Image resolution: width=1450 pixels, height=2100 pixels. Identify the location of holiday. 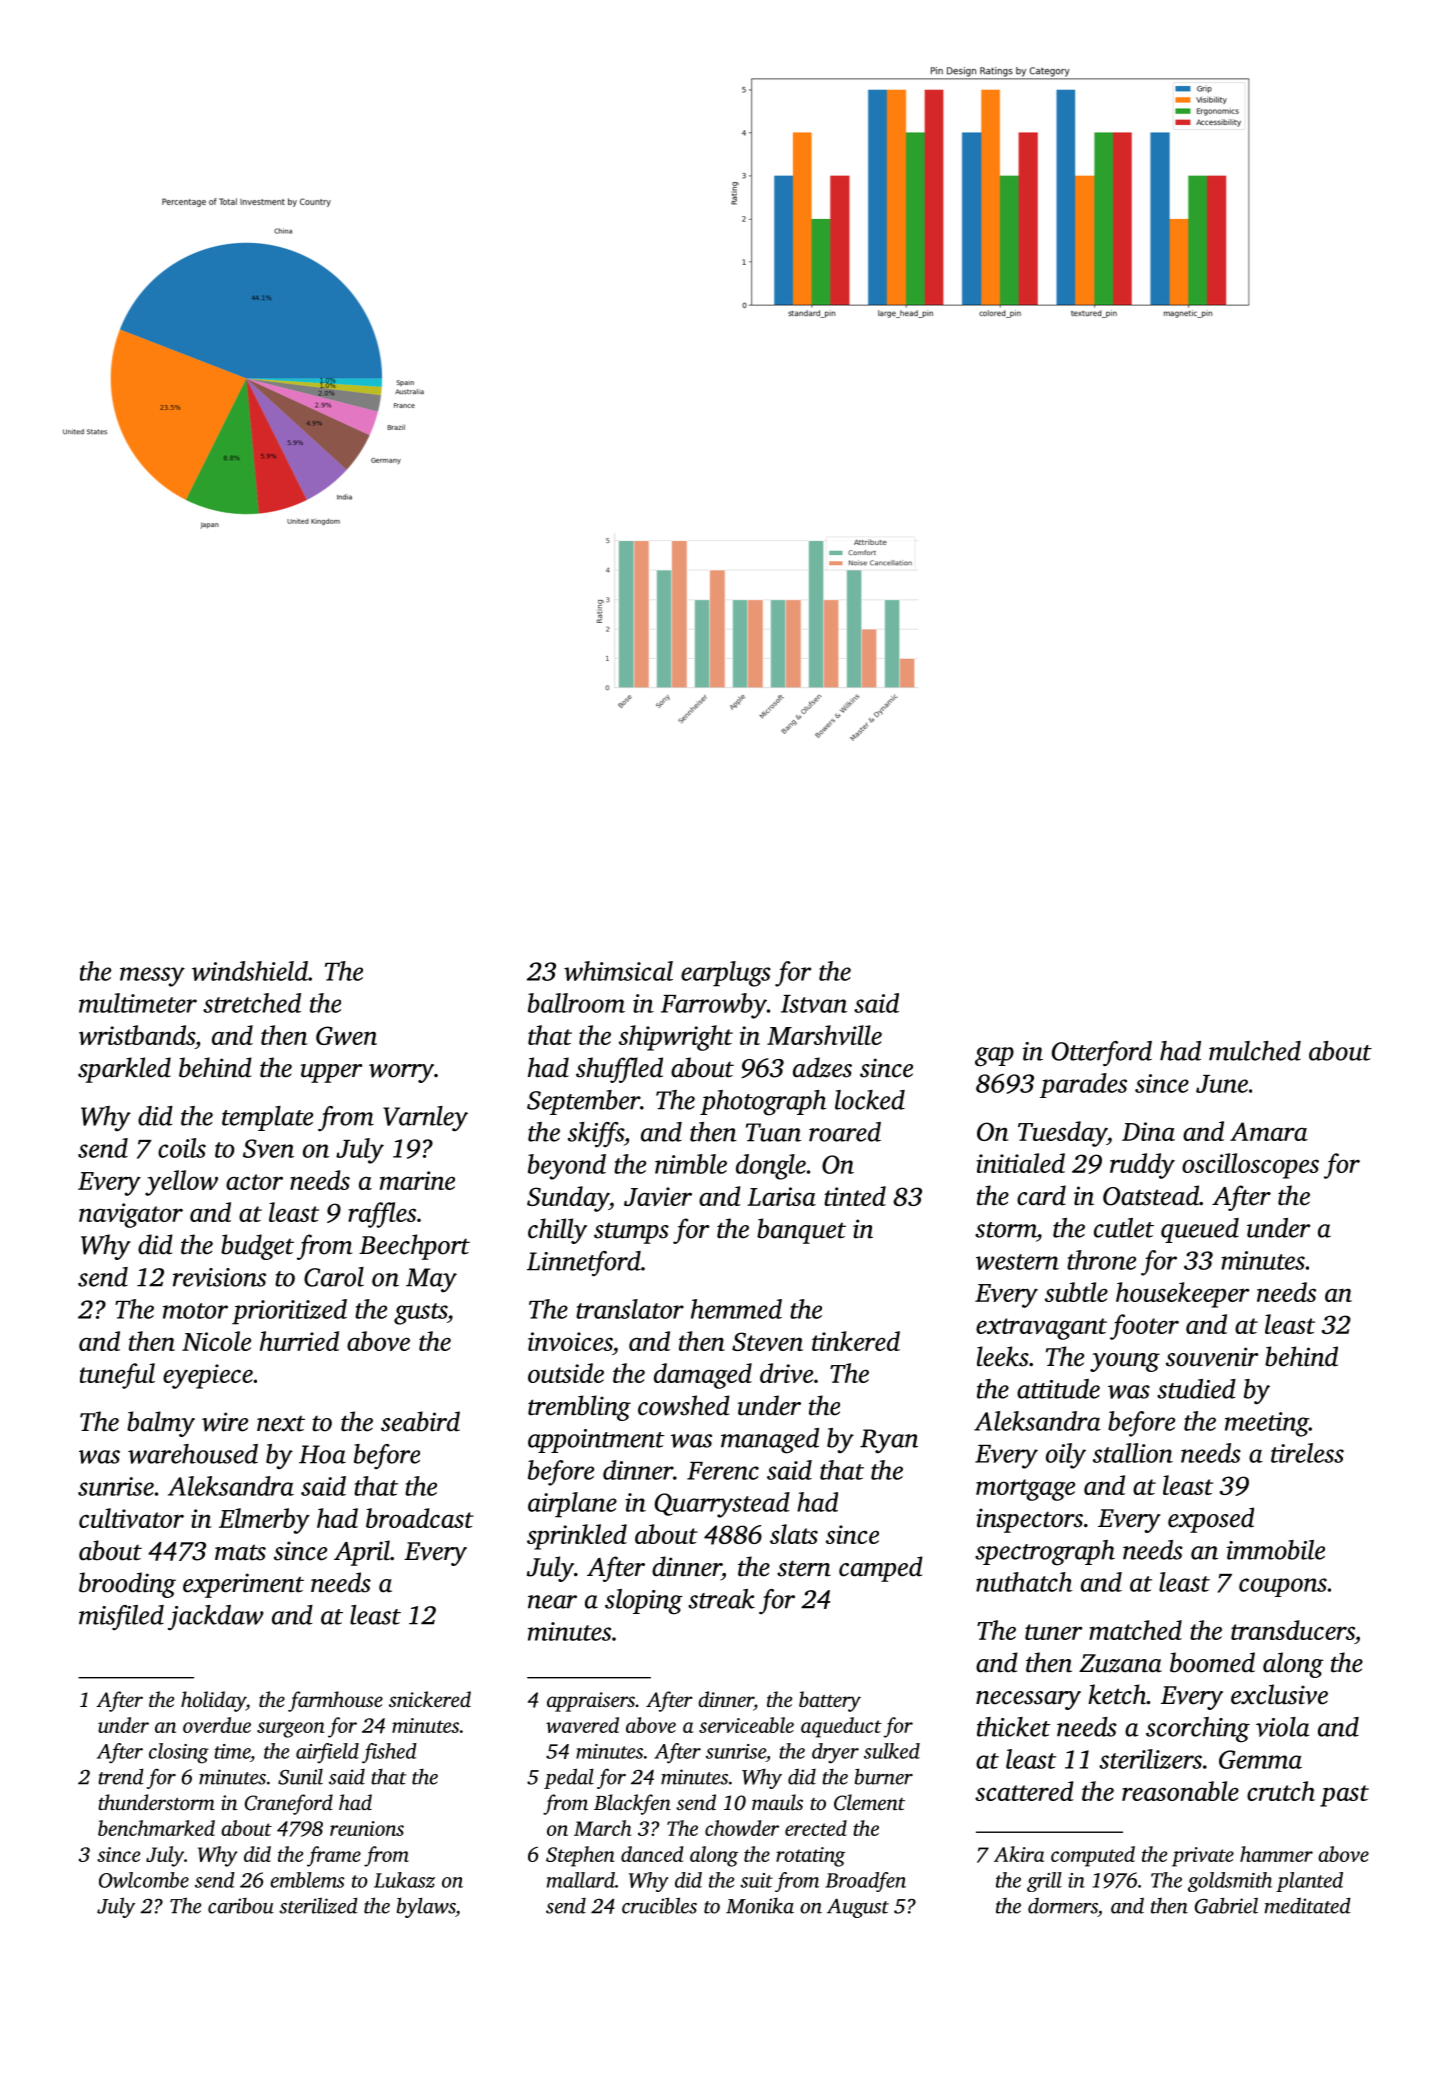
(213, 1701).
